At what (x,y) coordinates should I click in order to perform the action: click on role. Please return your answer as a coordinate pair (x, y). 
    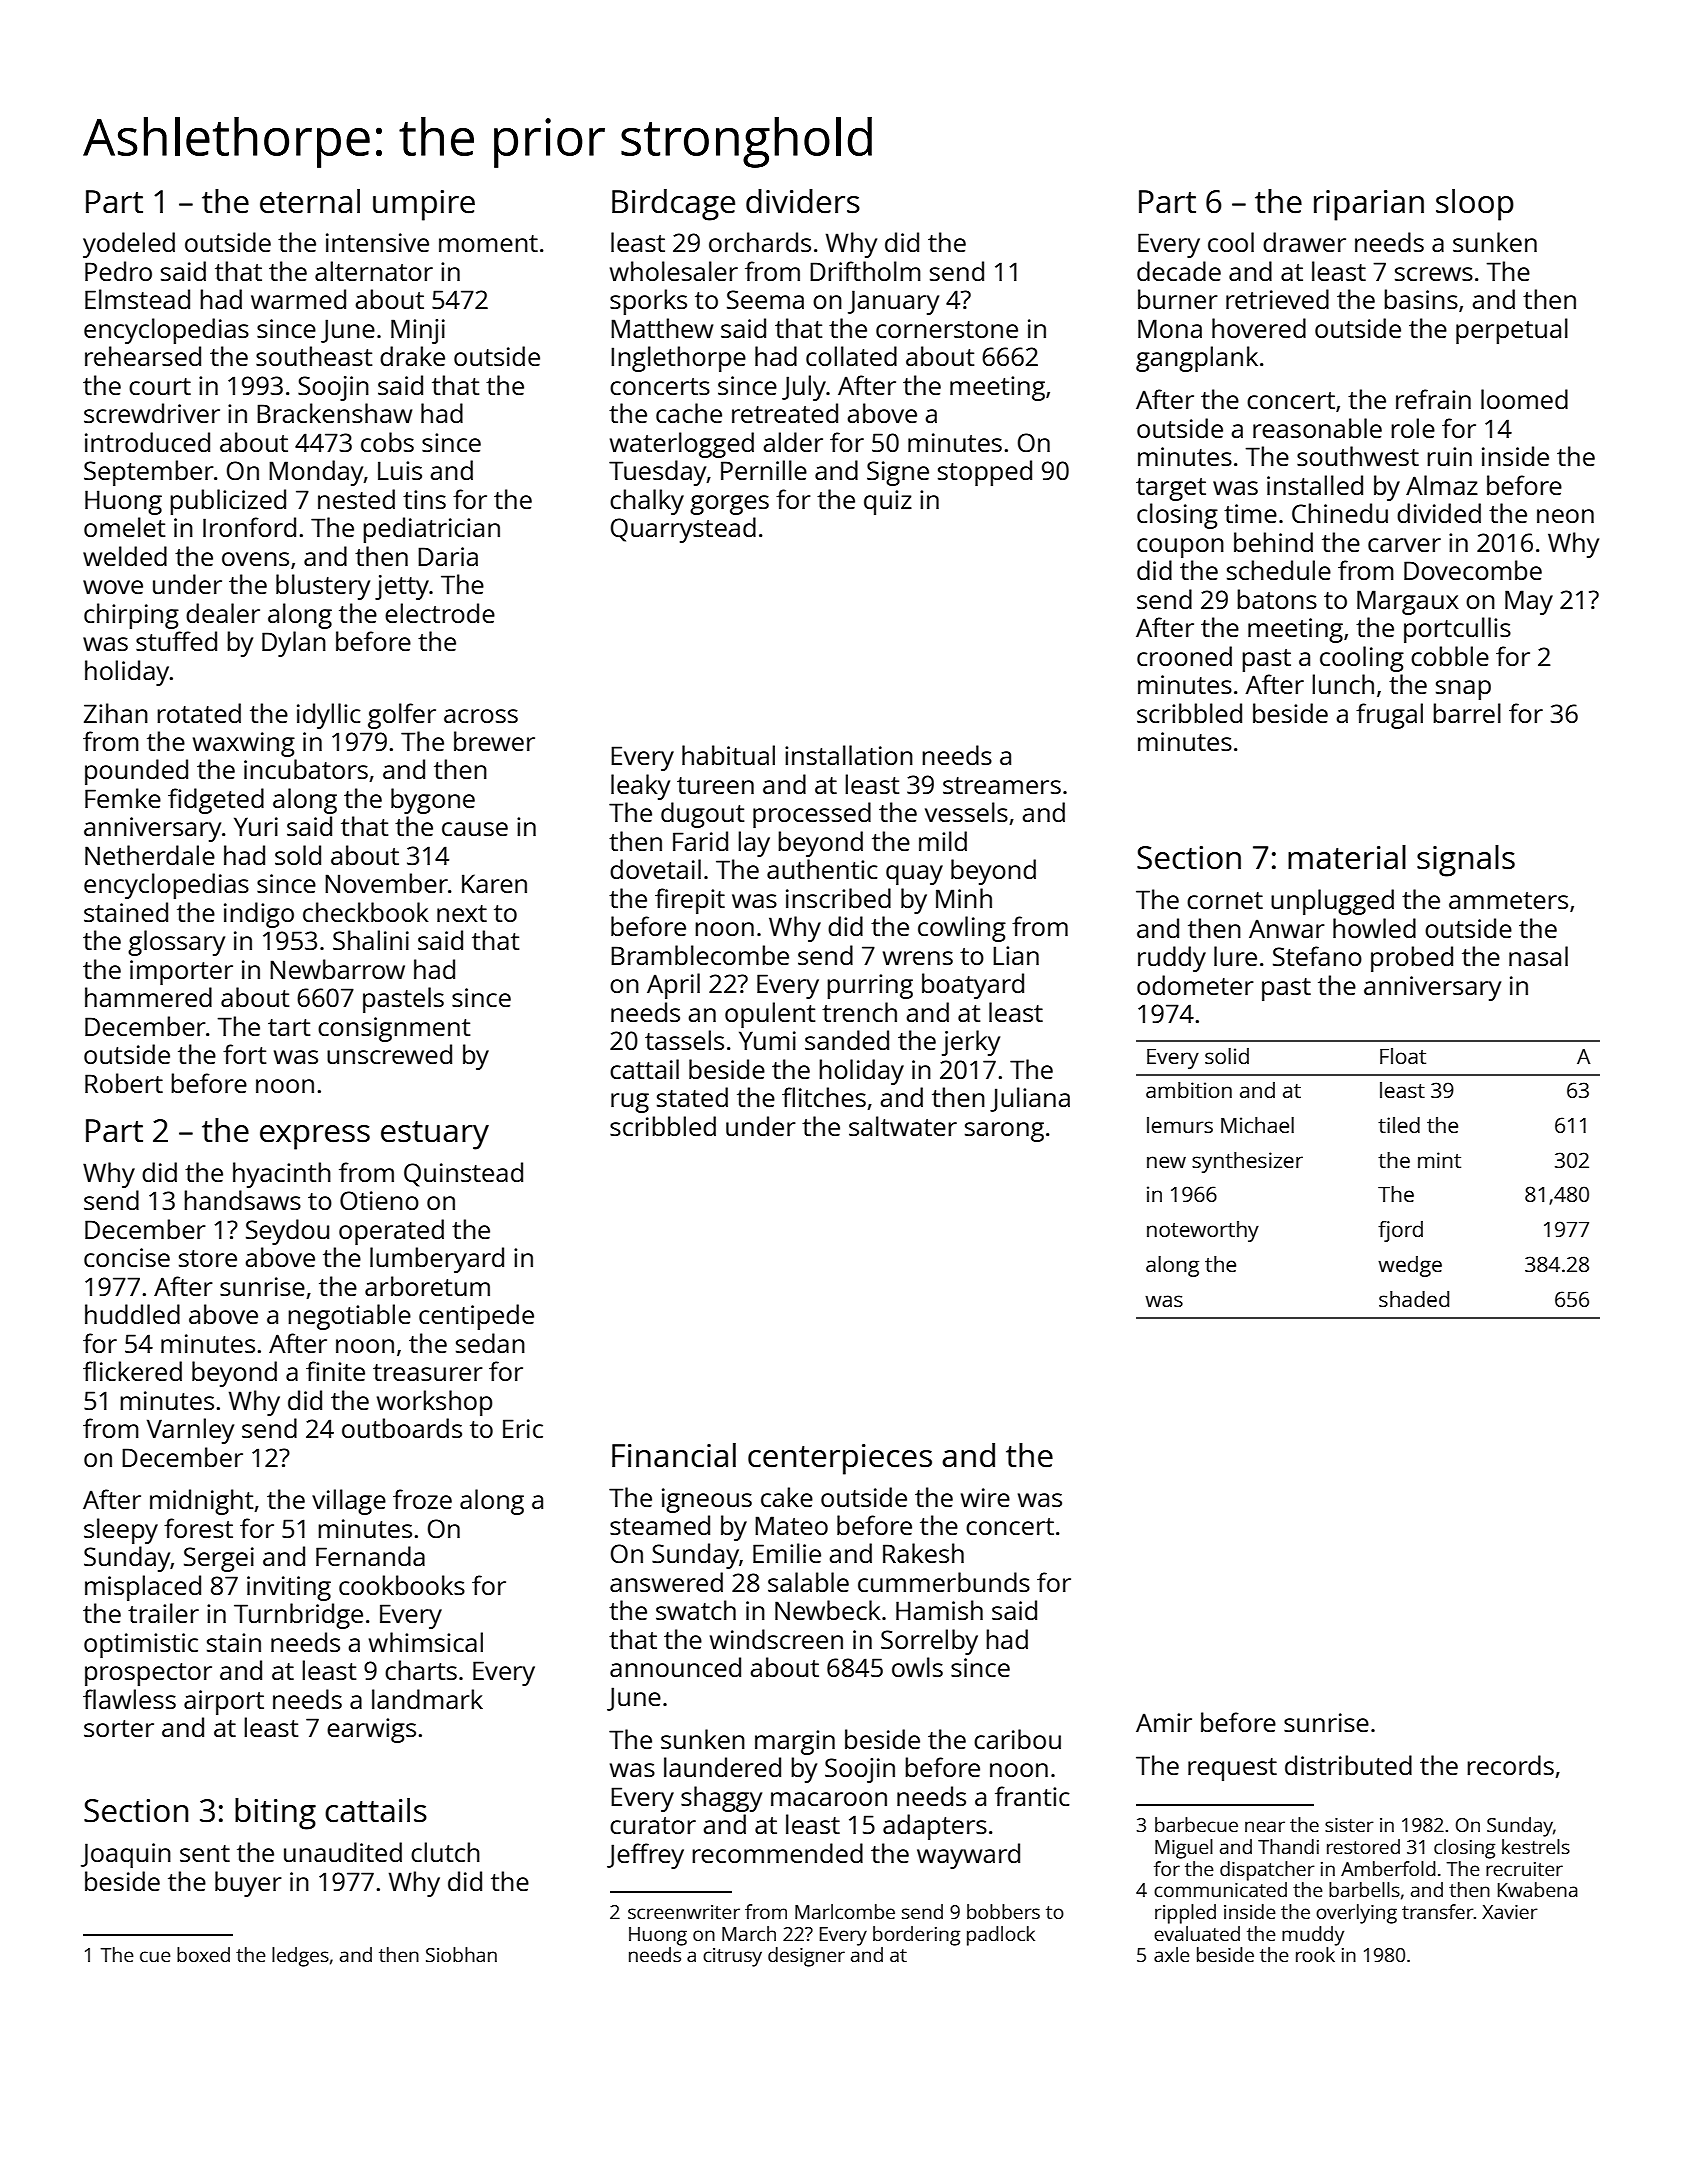
    Looking at the image, I should click on (1413, 428).
